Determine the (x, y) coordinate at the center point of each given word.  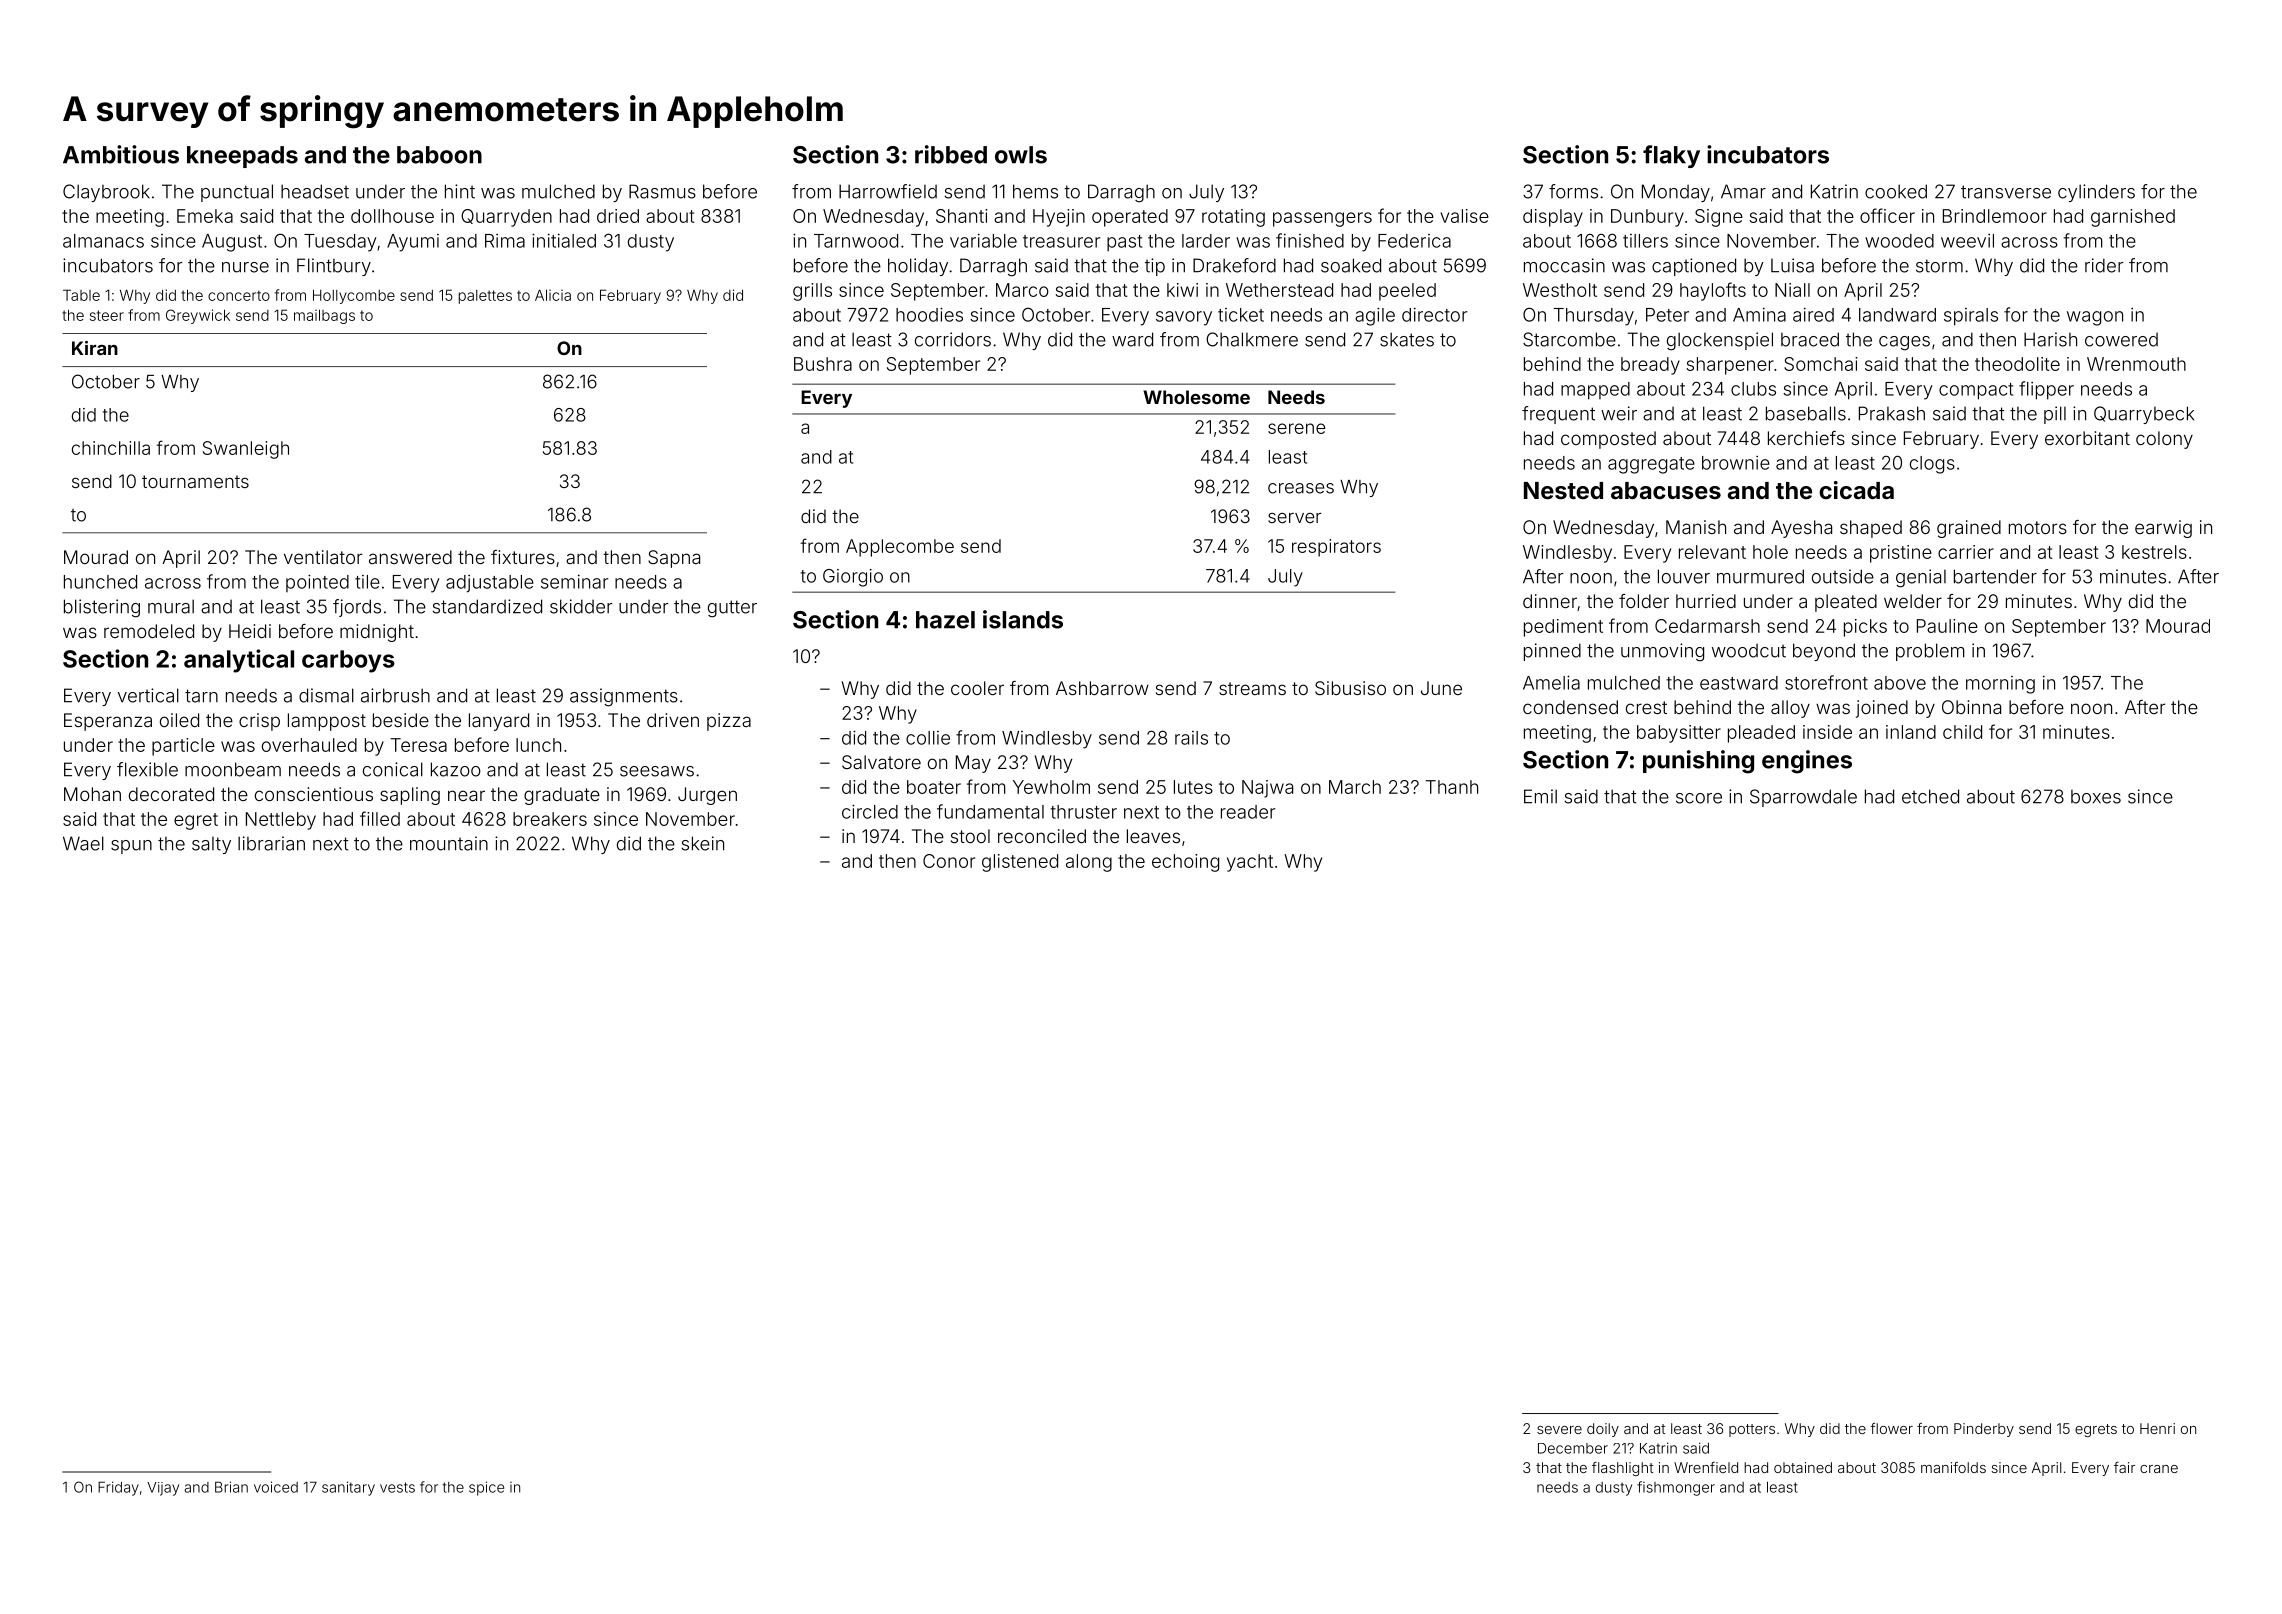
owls (1021, 155)
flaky (1671, 156)
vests (397, 1487)
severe (1559, 1430)
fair (2124, 1467)
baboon (439, 155)
